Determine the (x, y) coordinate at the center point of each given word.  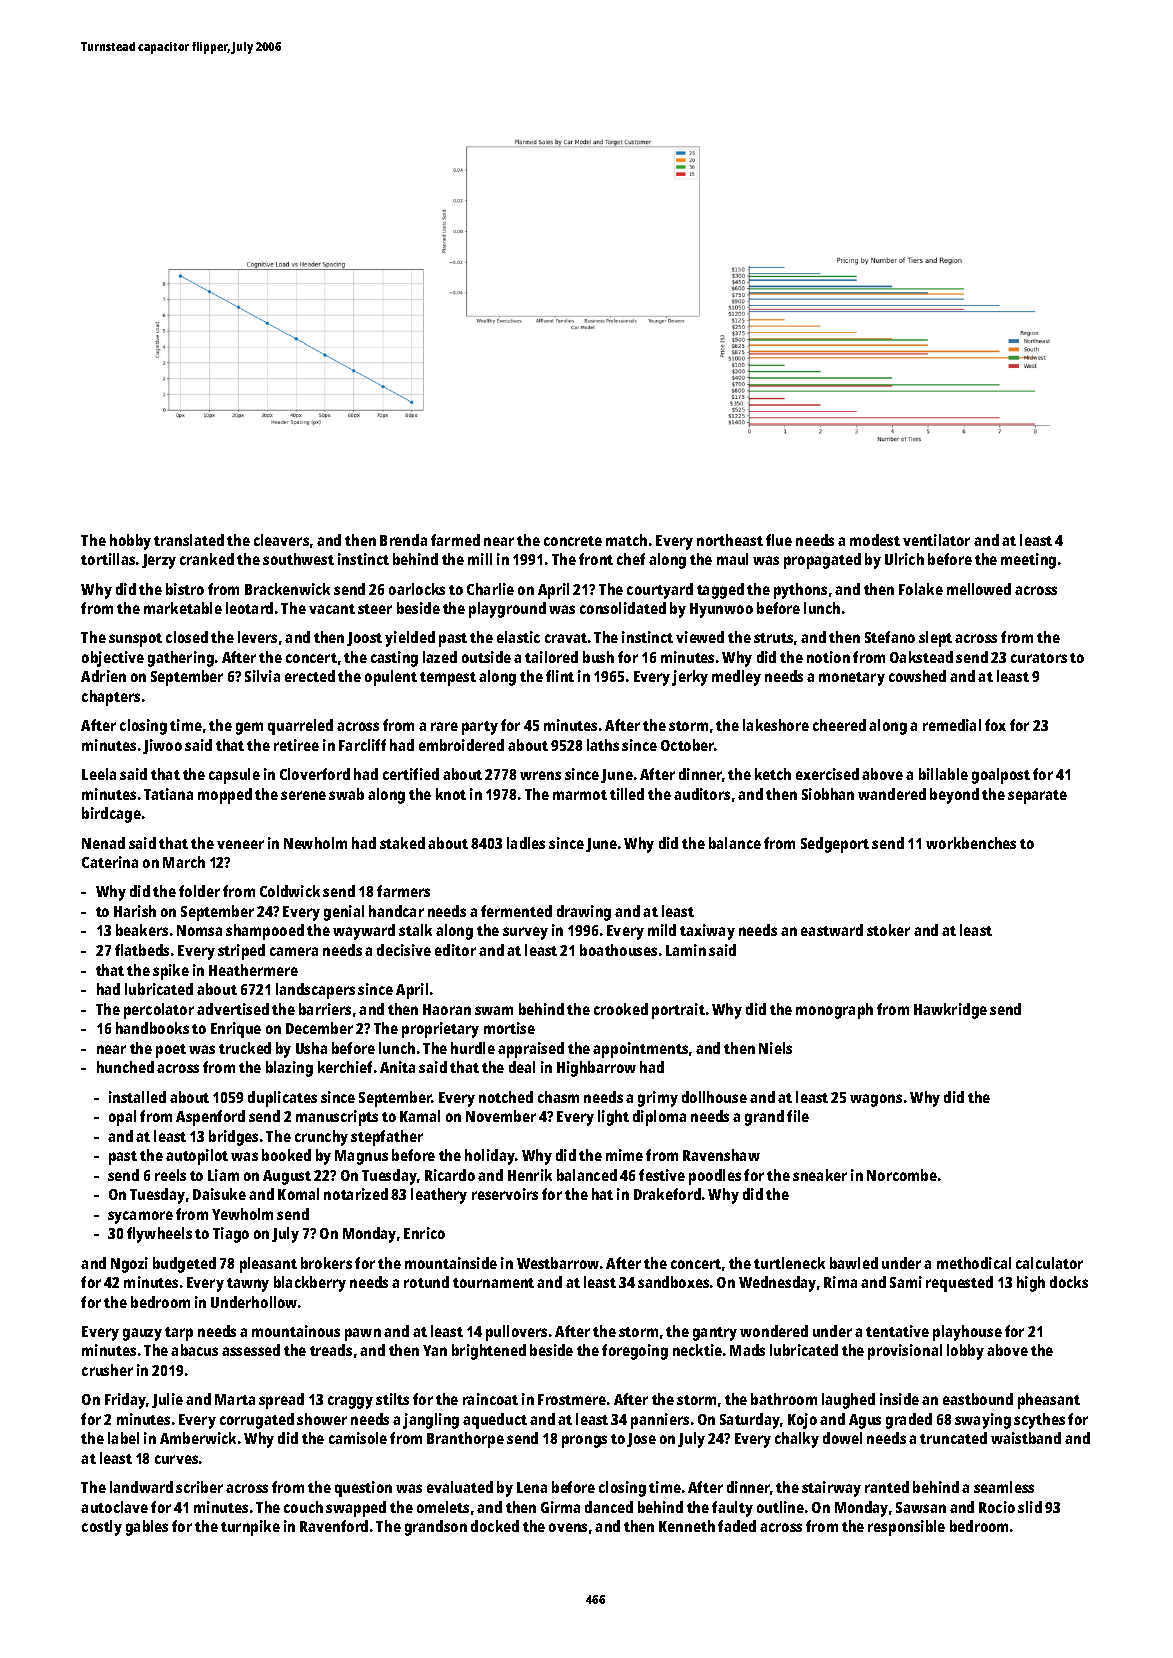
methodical (974, 1263)
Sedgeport (835, 845)
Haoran (447, 1009)
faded (737, 1526)
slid (1030, 1507)
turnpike (250, 1528)
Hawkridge (950, 1011)
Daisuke (219, 1194)
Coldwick (290, 891)
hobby (130, 542)
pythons (800, 591)
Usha (311, 1048)
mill (480, 559)
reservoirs (505, 1194)
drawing (584, 913)
